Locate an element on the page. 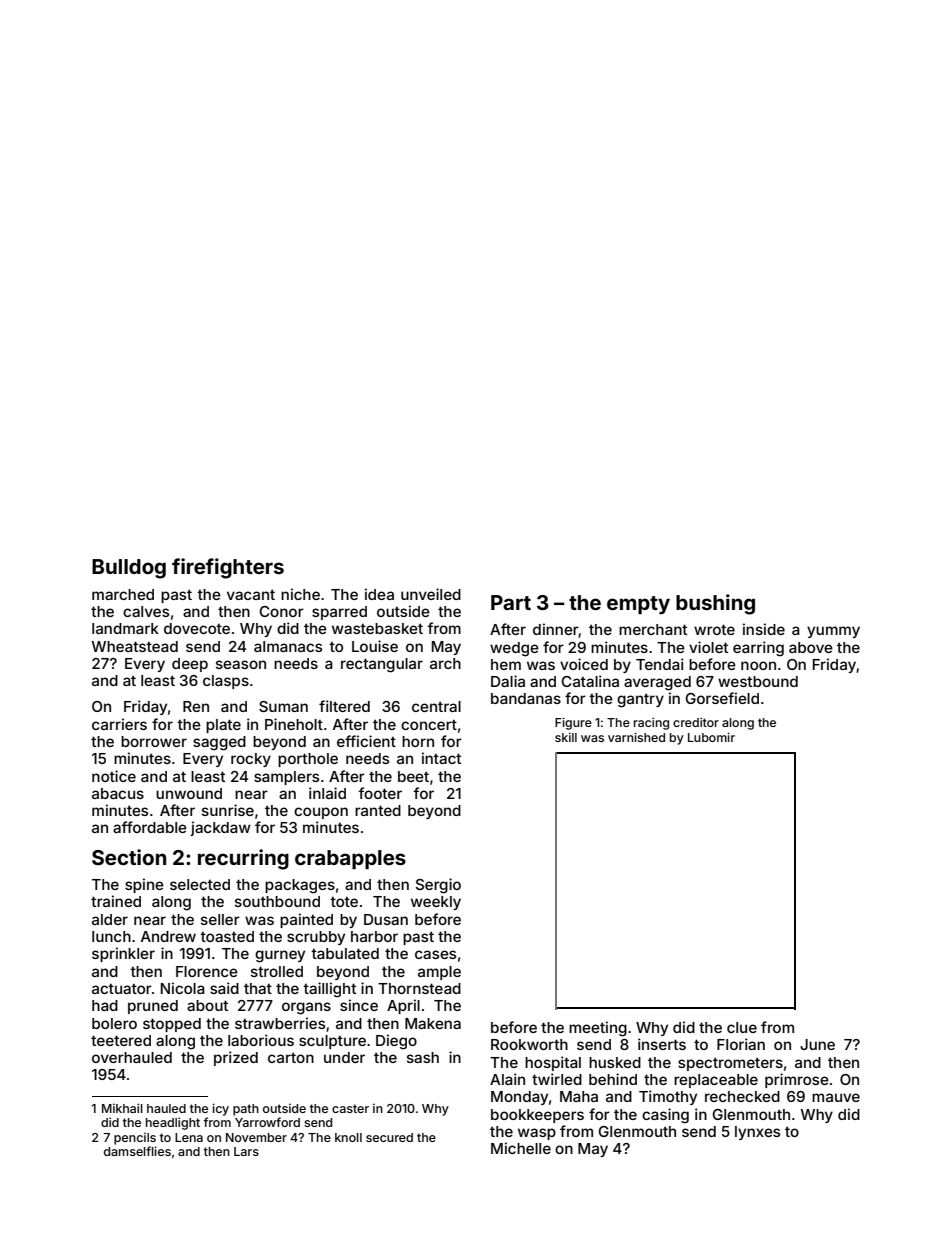  cases is located at coordinates (435, 954).
